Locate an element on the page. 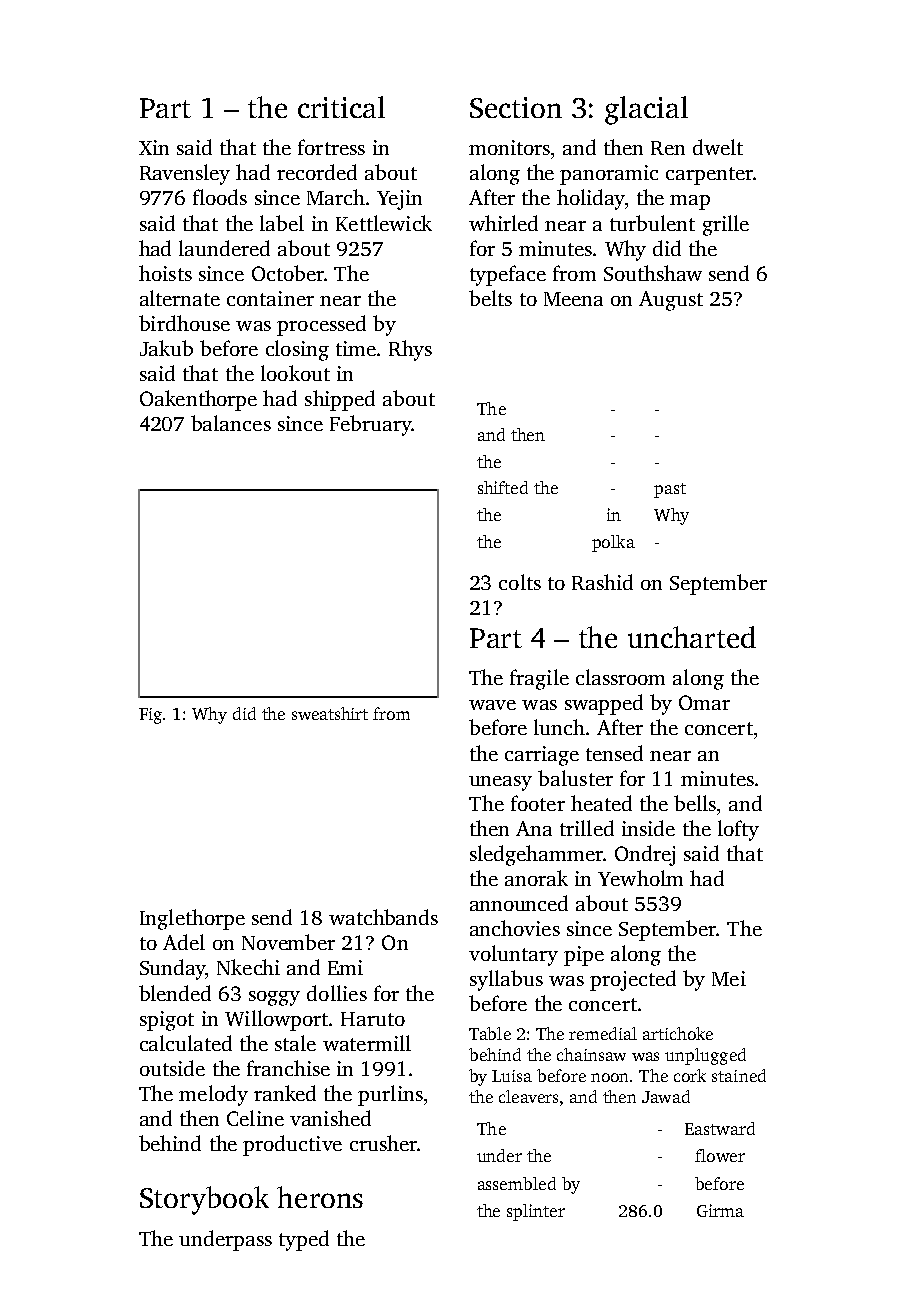 Image resolution: width=908 pixels, height=1316 pixels. Ana is located at coordinates (534, 828).
